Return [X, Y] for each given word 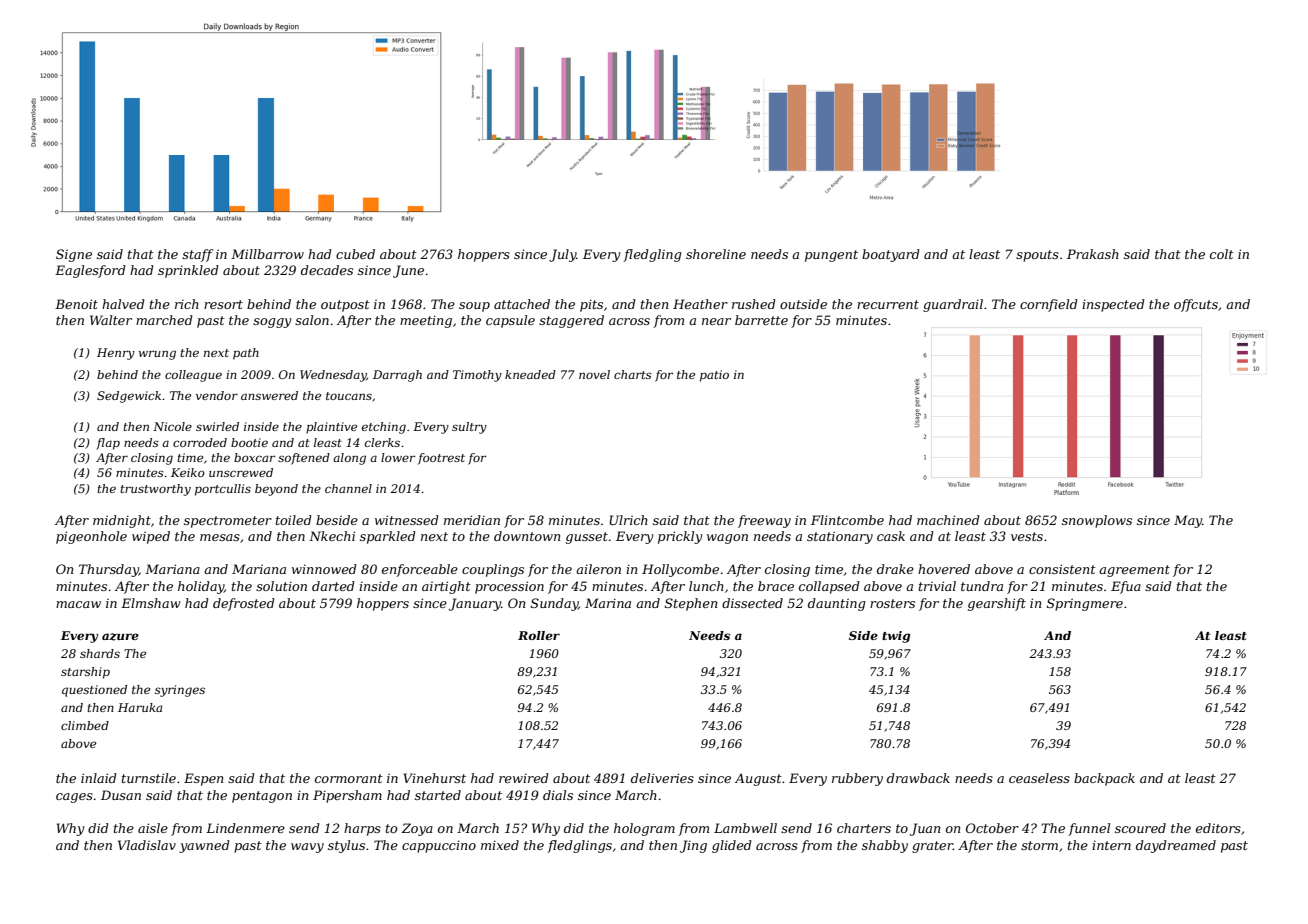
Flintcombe [847, 520]
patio [714, 376]
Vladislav [147, 845]
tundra [982, 586]
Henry [116, 354]
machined [948, 520]
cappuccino [439, 847]
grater [932, 847]
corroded [200, 442]
